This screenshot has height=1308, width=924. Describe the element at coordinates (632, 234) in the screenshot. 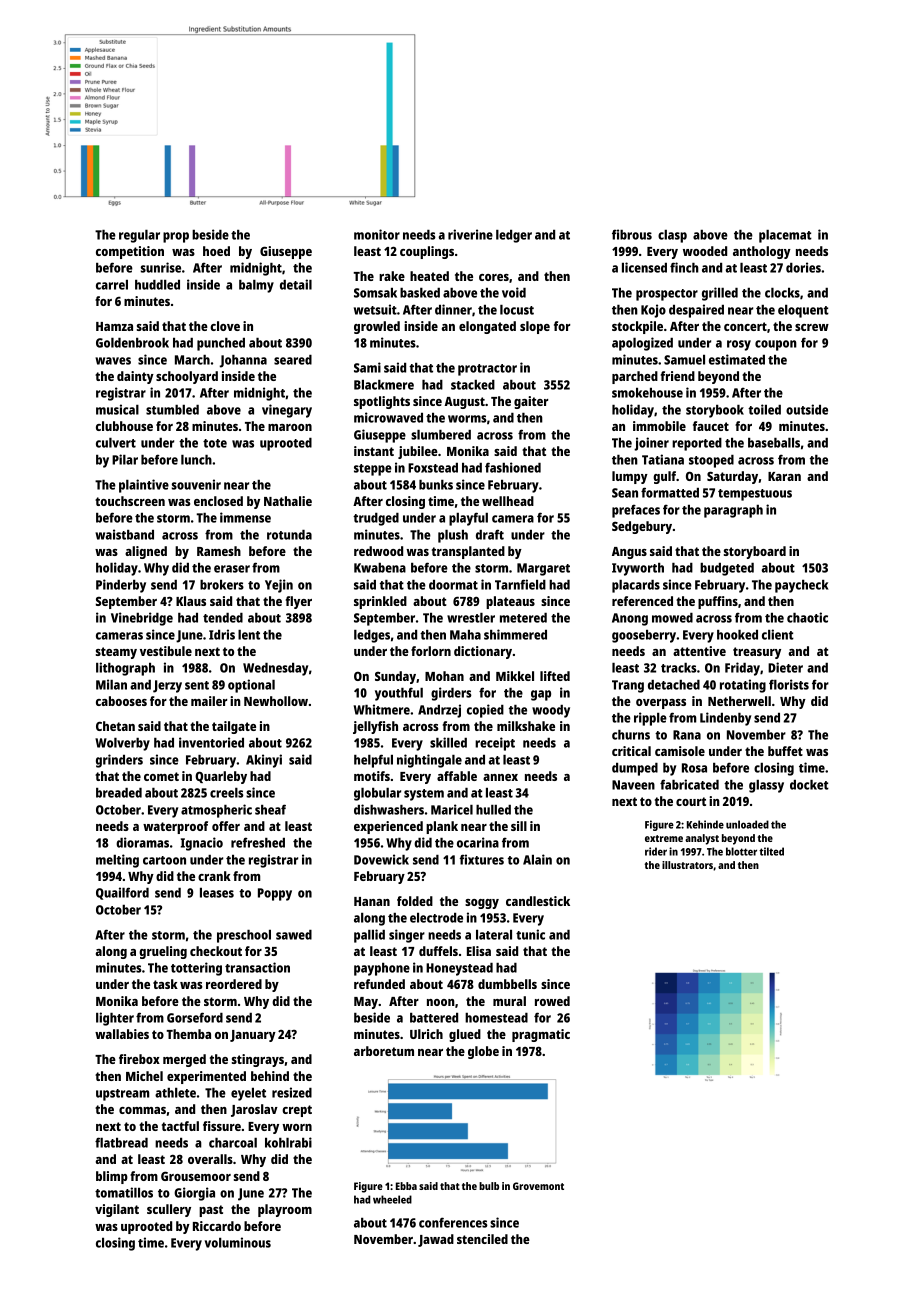

I see `fibrous` at that location.
